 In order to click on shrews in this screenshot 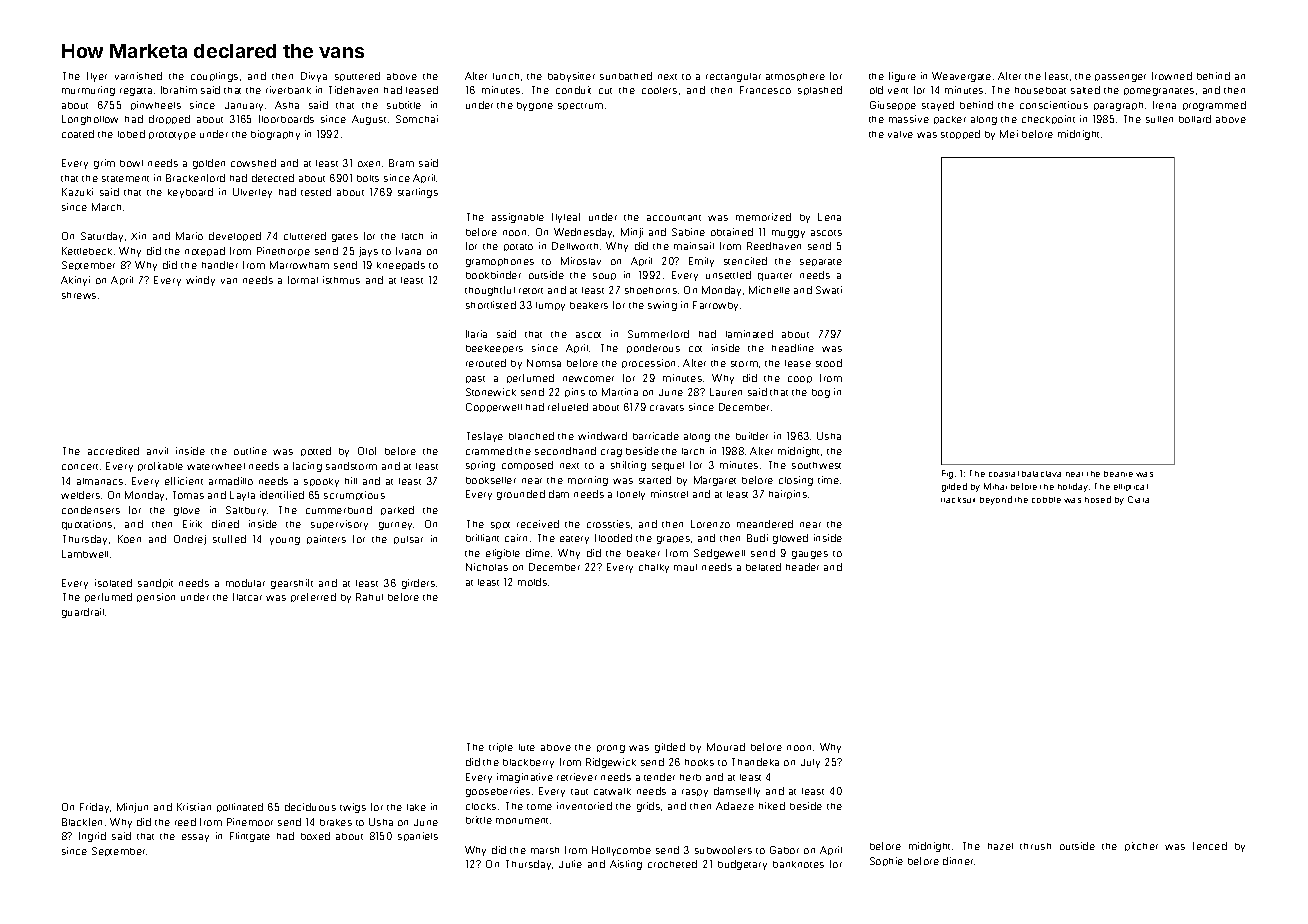, I will do `click(79, 295)`.
